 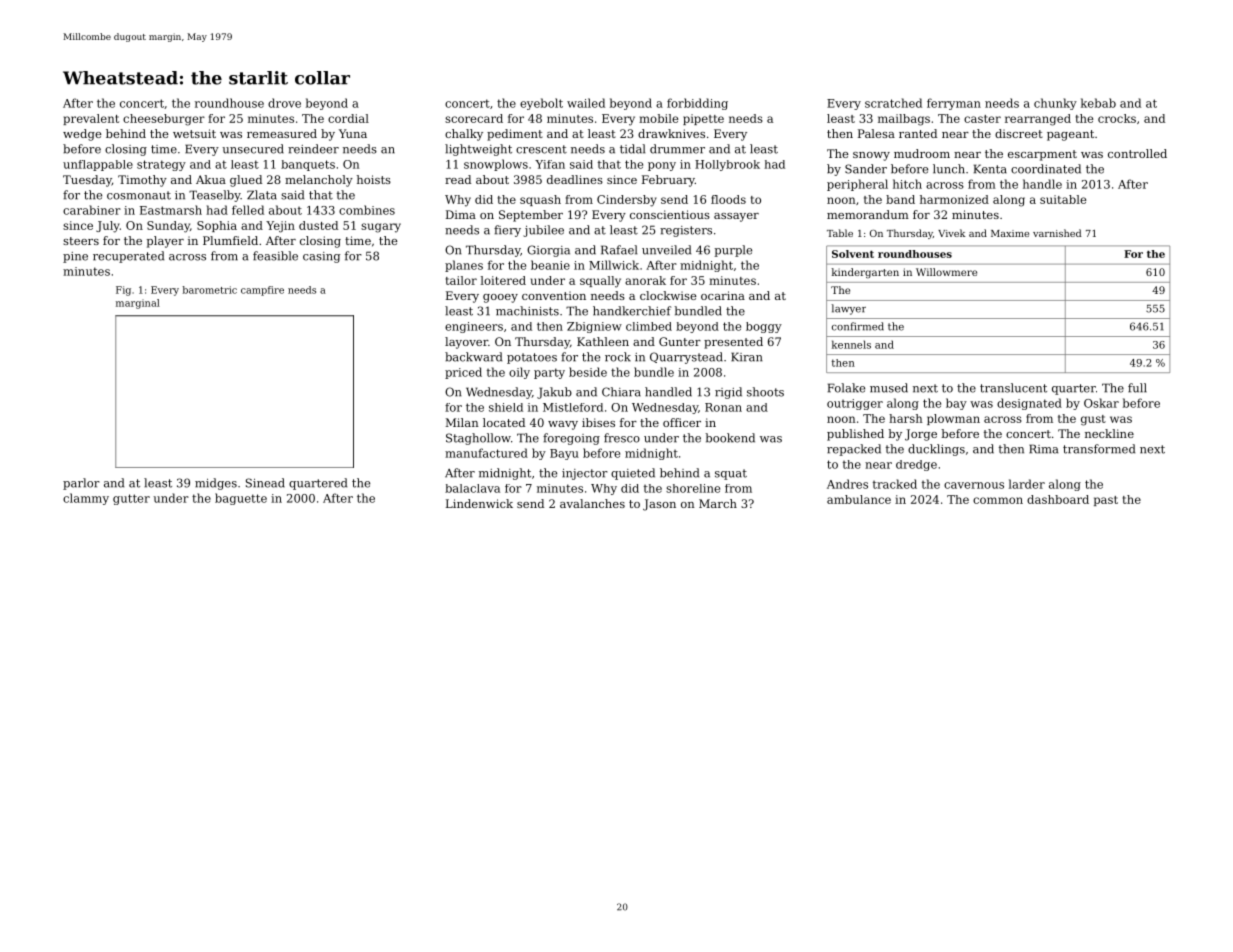 I want to click on scratched, so click(x=893, y=103).
